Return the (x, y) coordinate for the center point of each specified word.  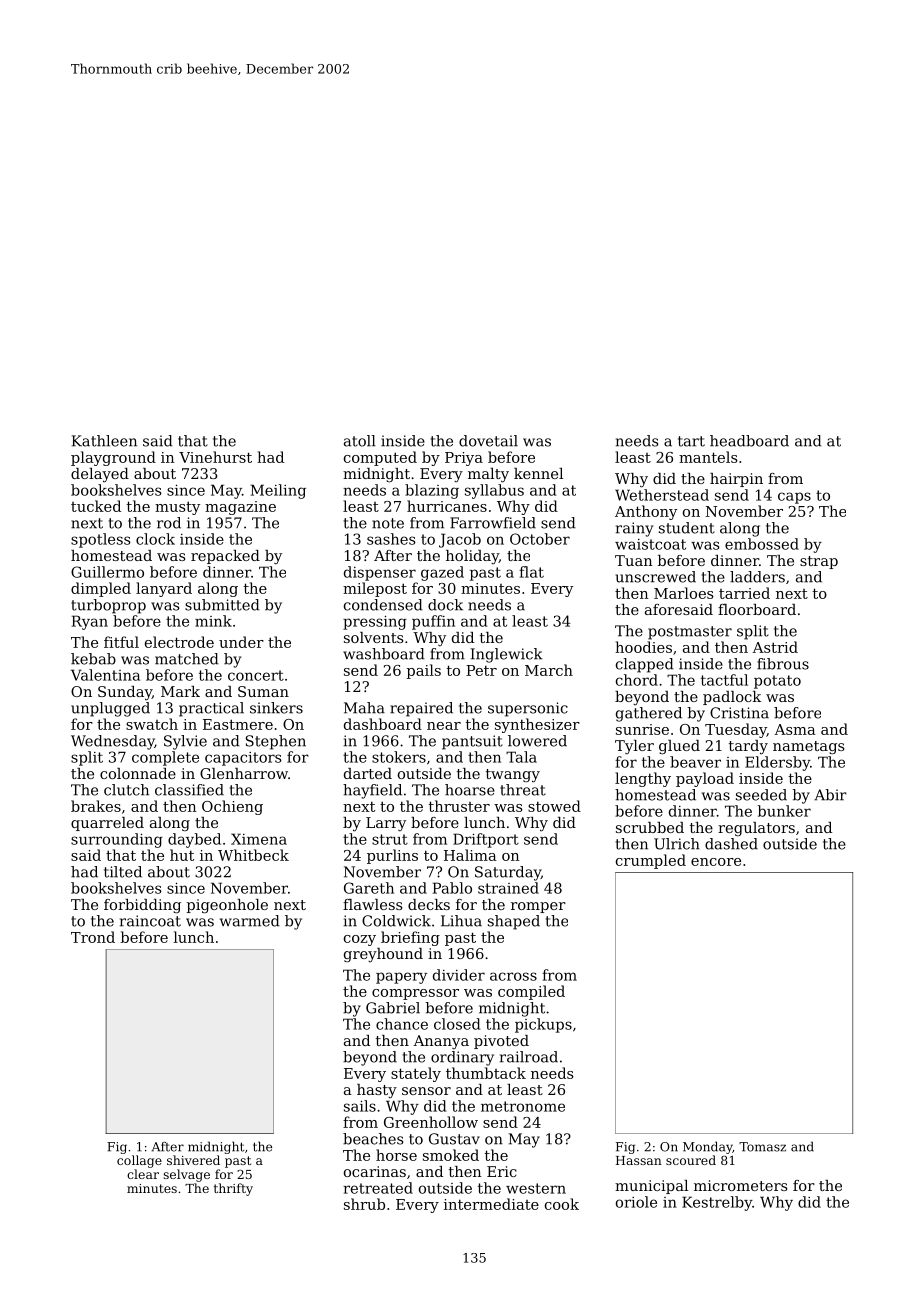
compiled (531, 992)
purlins (392, 856)
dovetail (488, 441)
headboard (749, 441)
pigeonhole (227, 906)
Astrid (775, 647)
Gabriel (393, 1008)
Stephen (276, 742)
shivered (193, 1160)
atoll (360, 441)
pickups (543, 1025)
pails (423, 671)
